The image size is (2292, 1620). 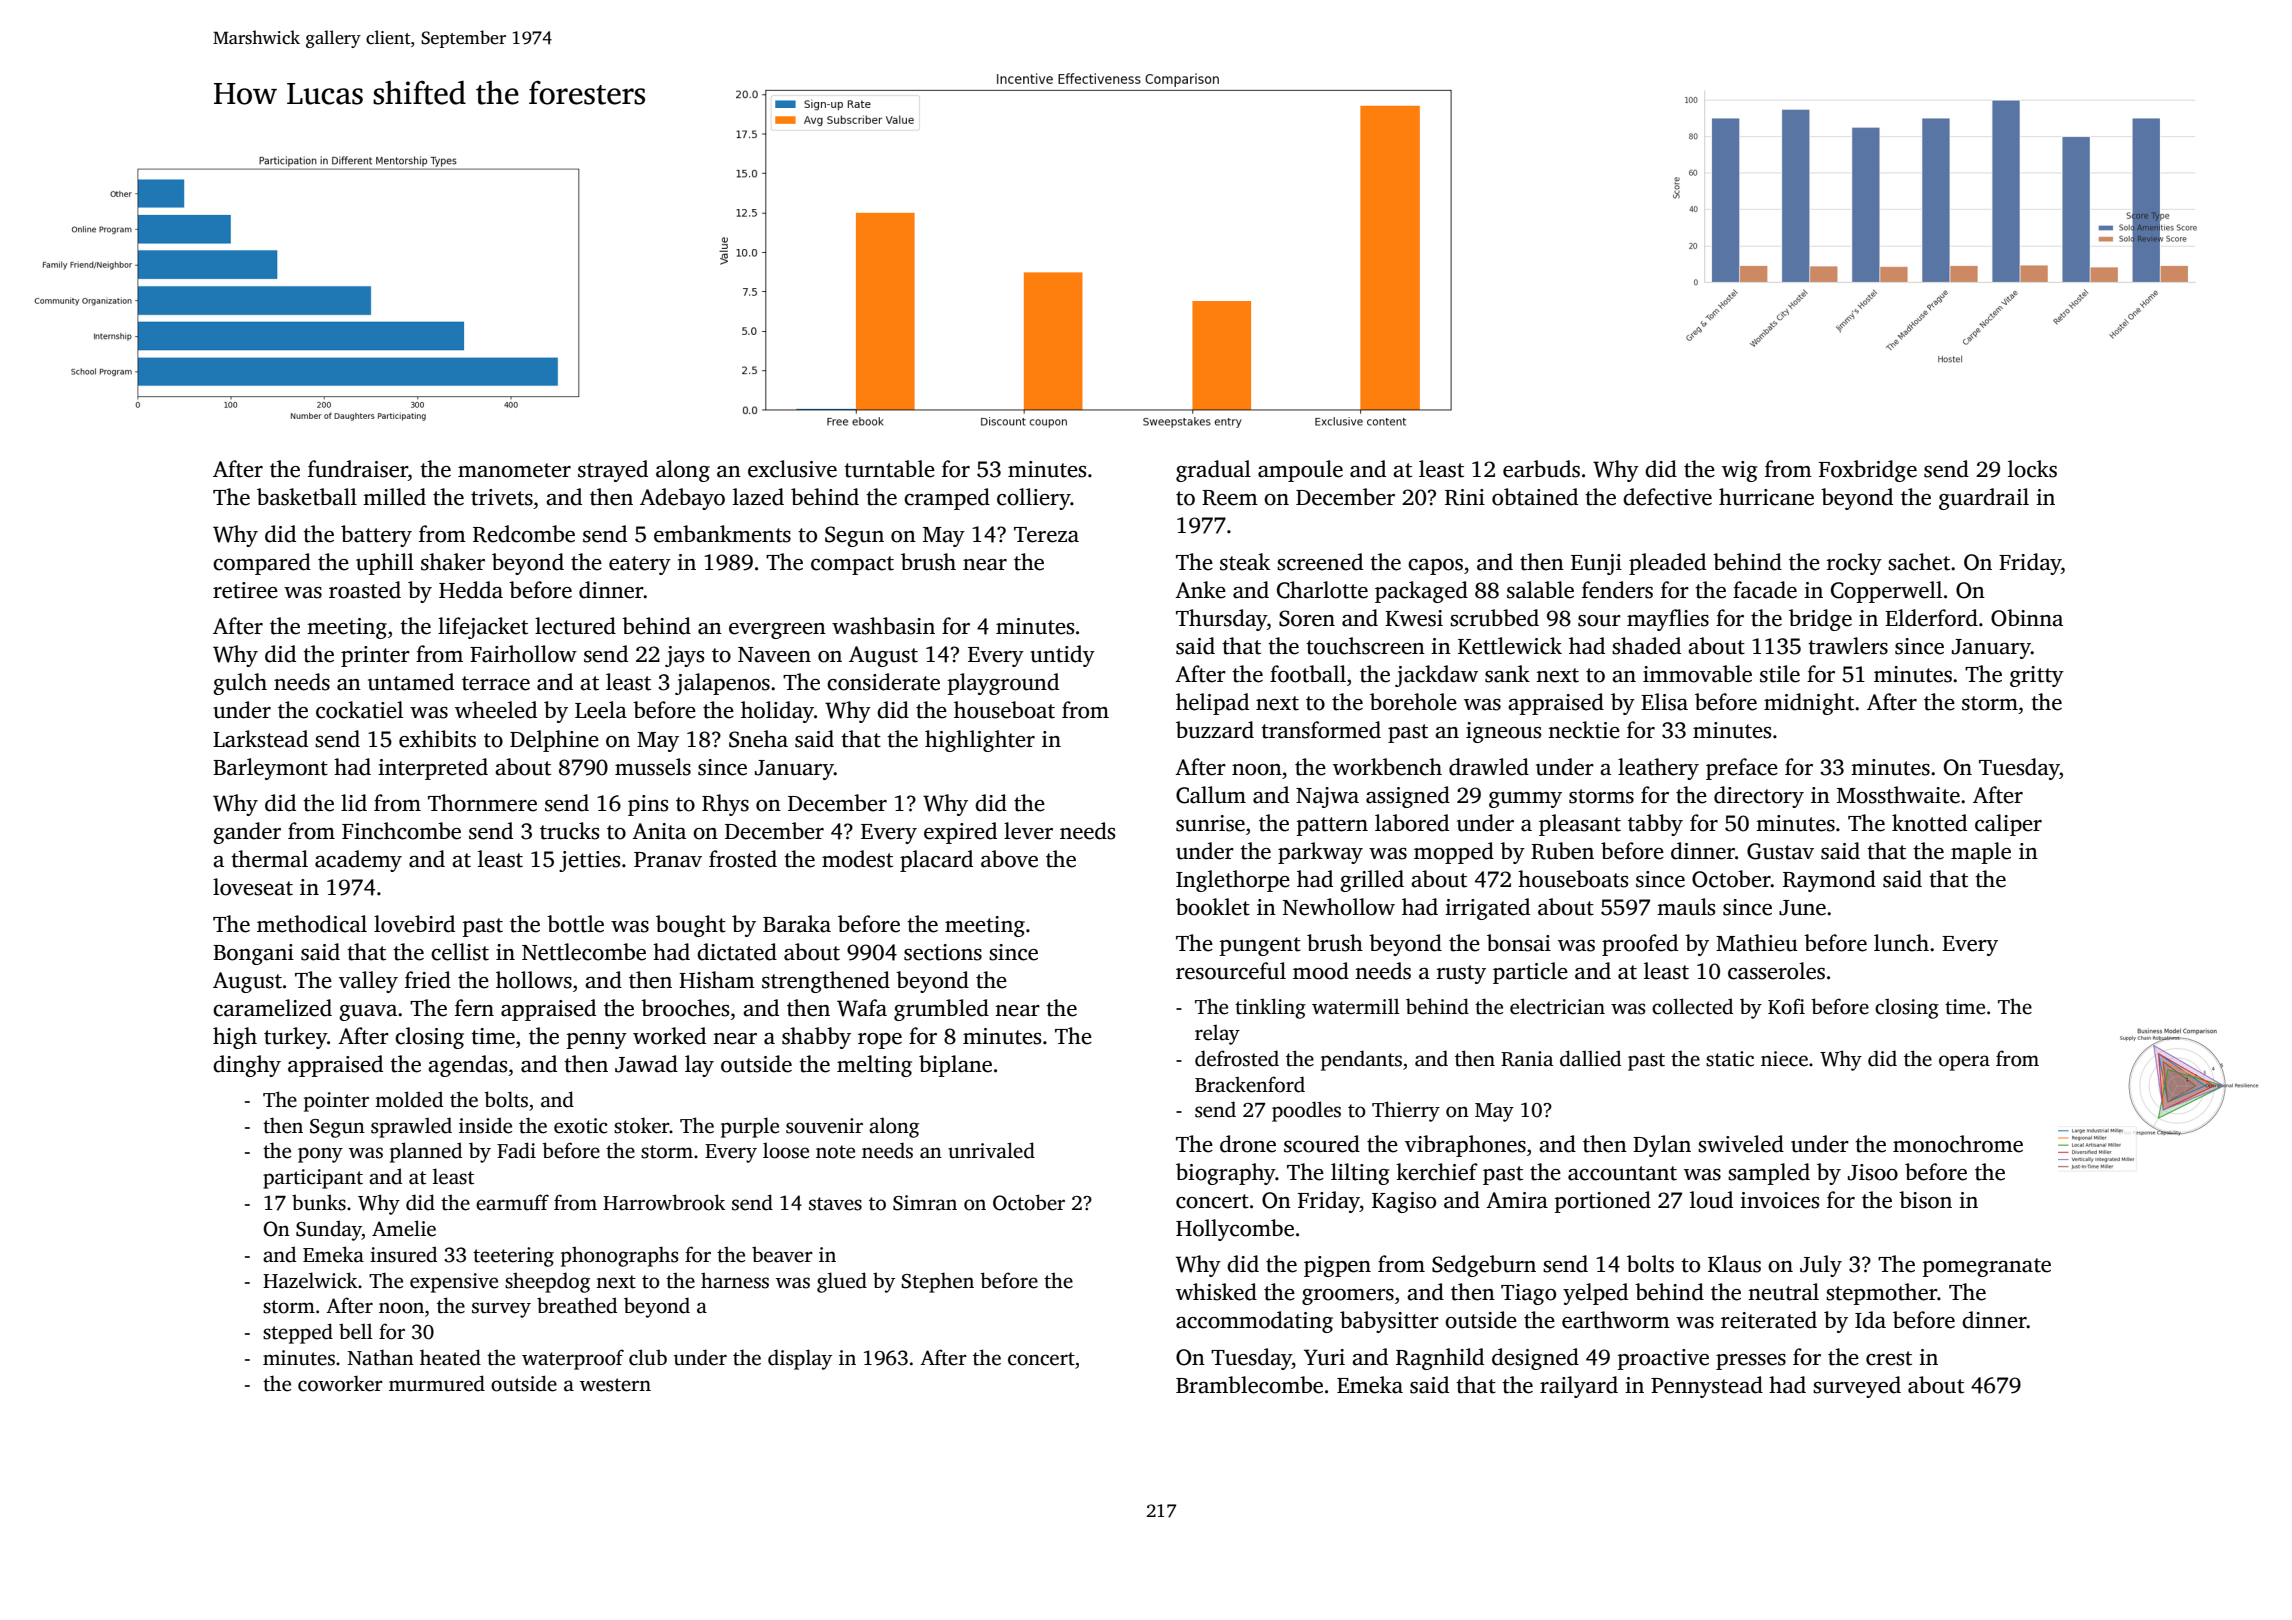 I want to click on Bramblecombe, so click(x=1249, y=1385).
